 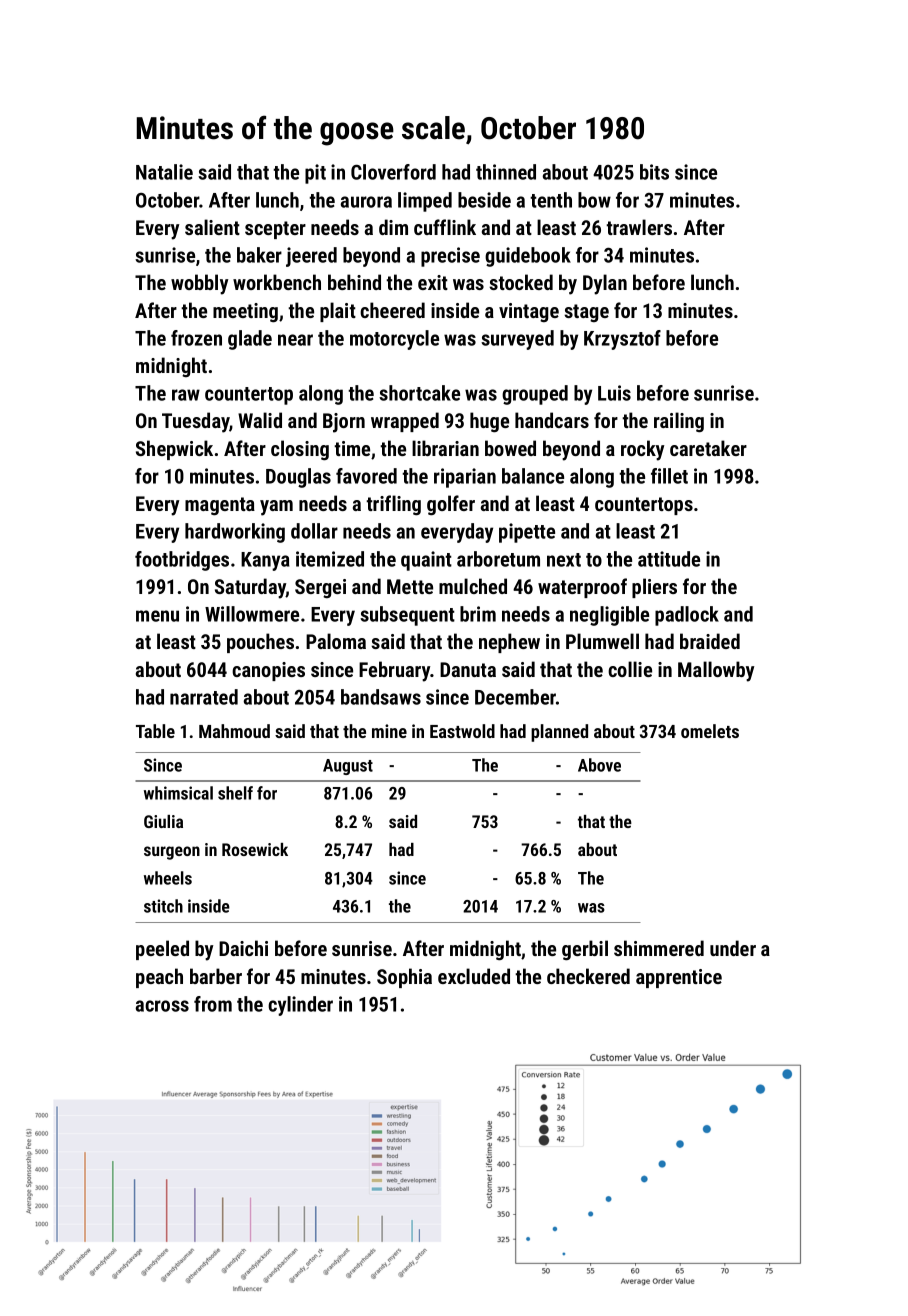 What do you see at coordinates (669, 559) in the page?
I see `attitude` at bounding box center [669, 559].
